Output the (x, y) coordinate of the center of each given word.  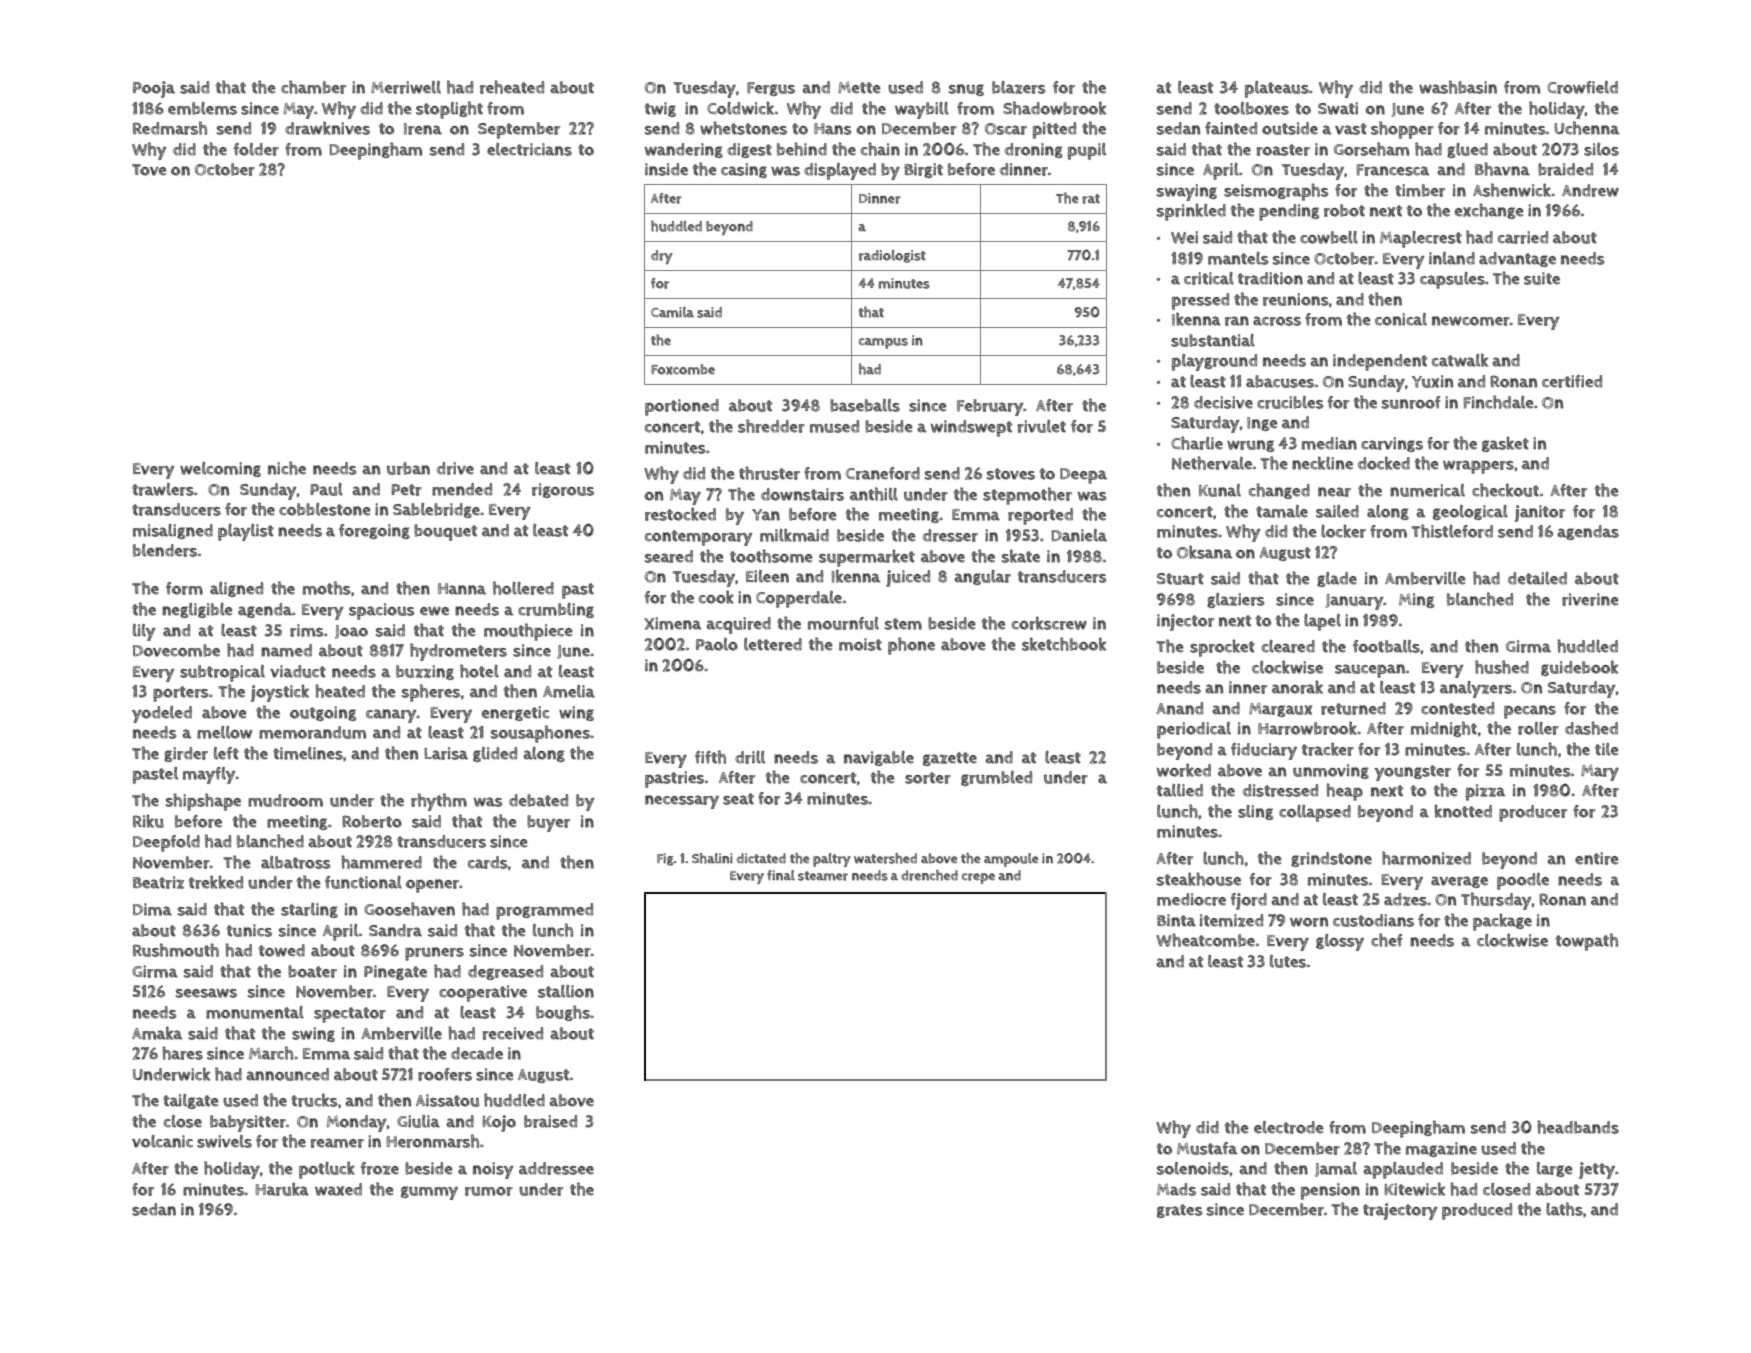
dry (662, 257)
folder (256, 149)
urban (408, 468)
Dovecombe (176, 650)
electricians (529, 149)
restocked (680, 514)
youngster (1413, 773)
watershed (885, 858)
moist (860, 644)
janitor (1540, 513)
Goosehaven (409, 909)
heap (1344, 792)
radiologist (892, 256)
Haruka (282, 1189)
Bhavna (1502, 169)
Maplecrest (1421, 239)
